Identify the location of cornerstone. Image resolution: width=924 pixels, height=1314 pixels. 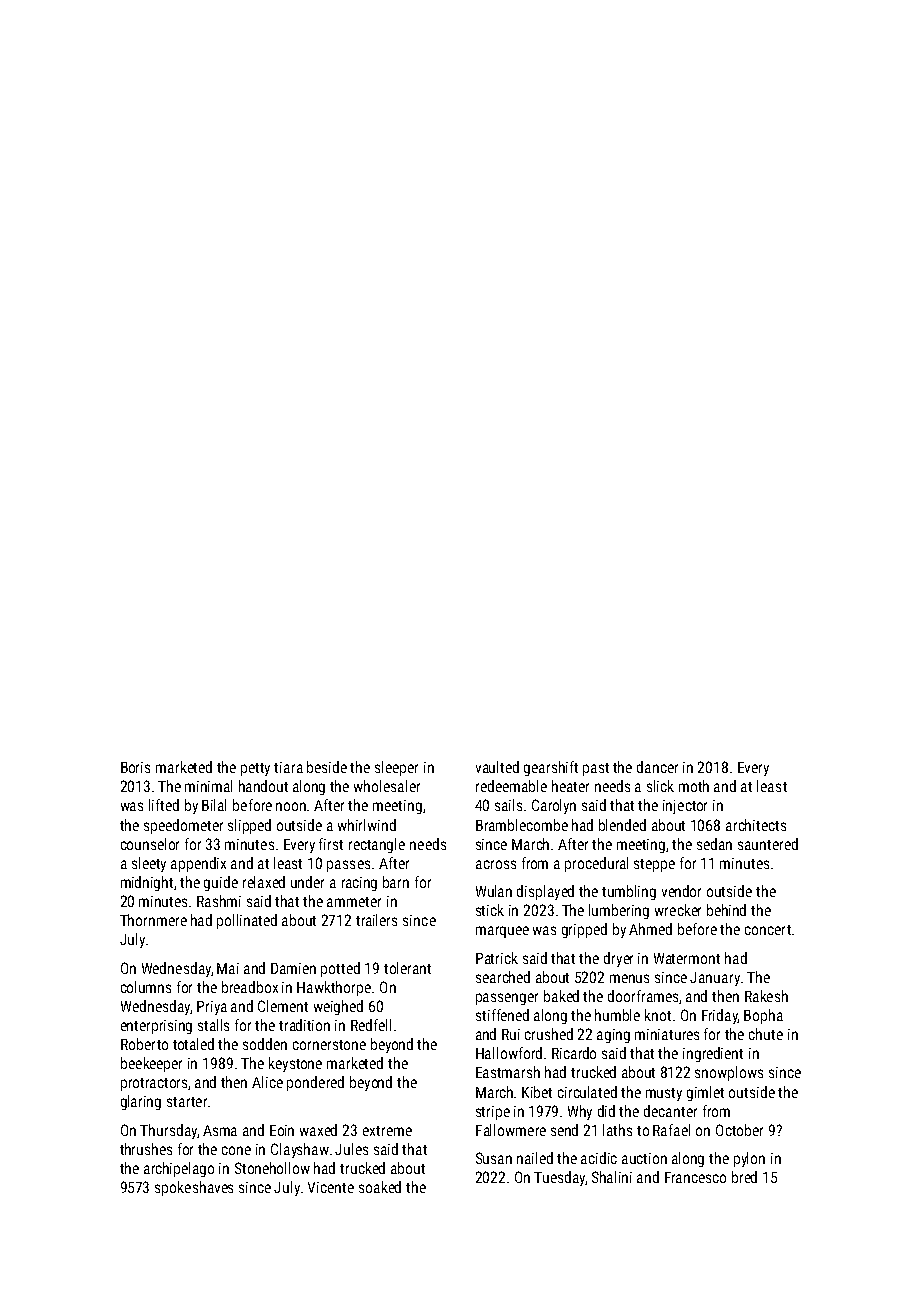
(329, 1045).
